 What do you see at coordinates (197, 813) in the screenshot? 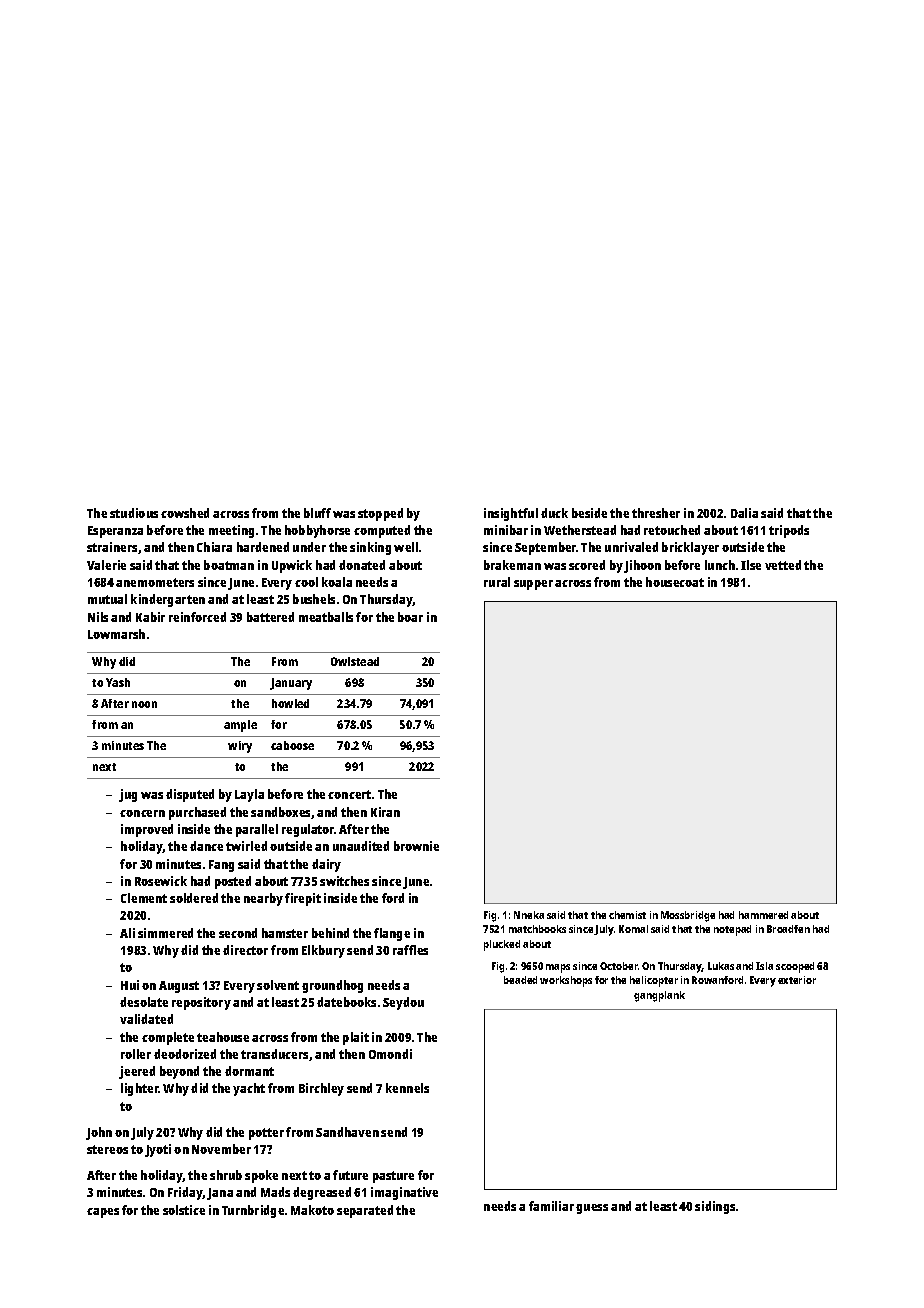
I see `purchased` at bounding box center [197, 813].
